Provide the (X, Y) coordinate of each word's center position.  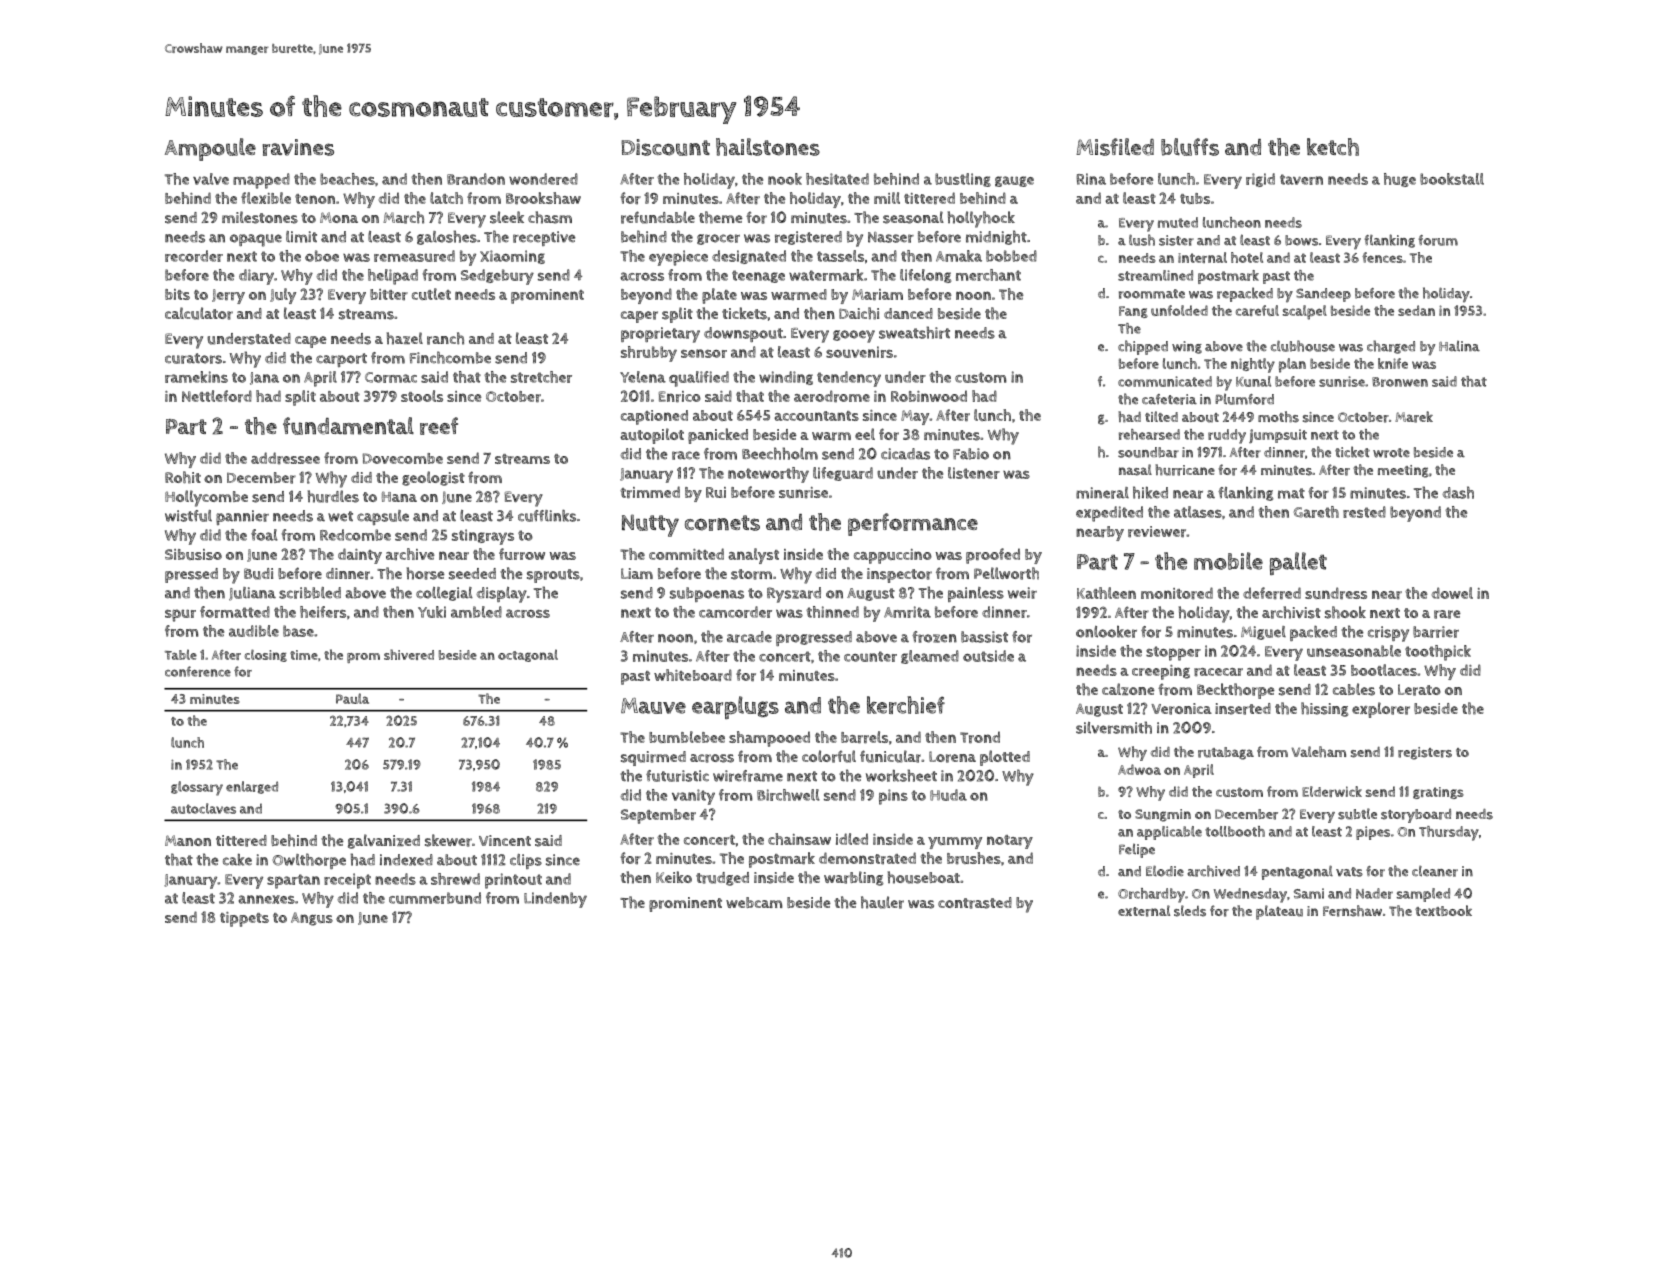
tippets (244, 919)
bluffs (1190, 147)
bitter (389, 295)
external (1144, 911)
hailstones (768, 147)
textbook (1443, 910)
